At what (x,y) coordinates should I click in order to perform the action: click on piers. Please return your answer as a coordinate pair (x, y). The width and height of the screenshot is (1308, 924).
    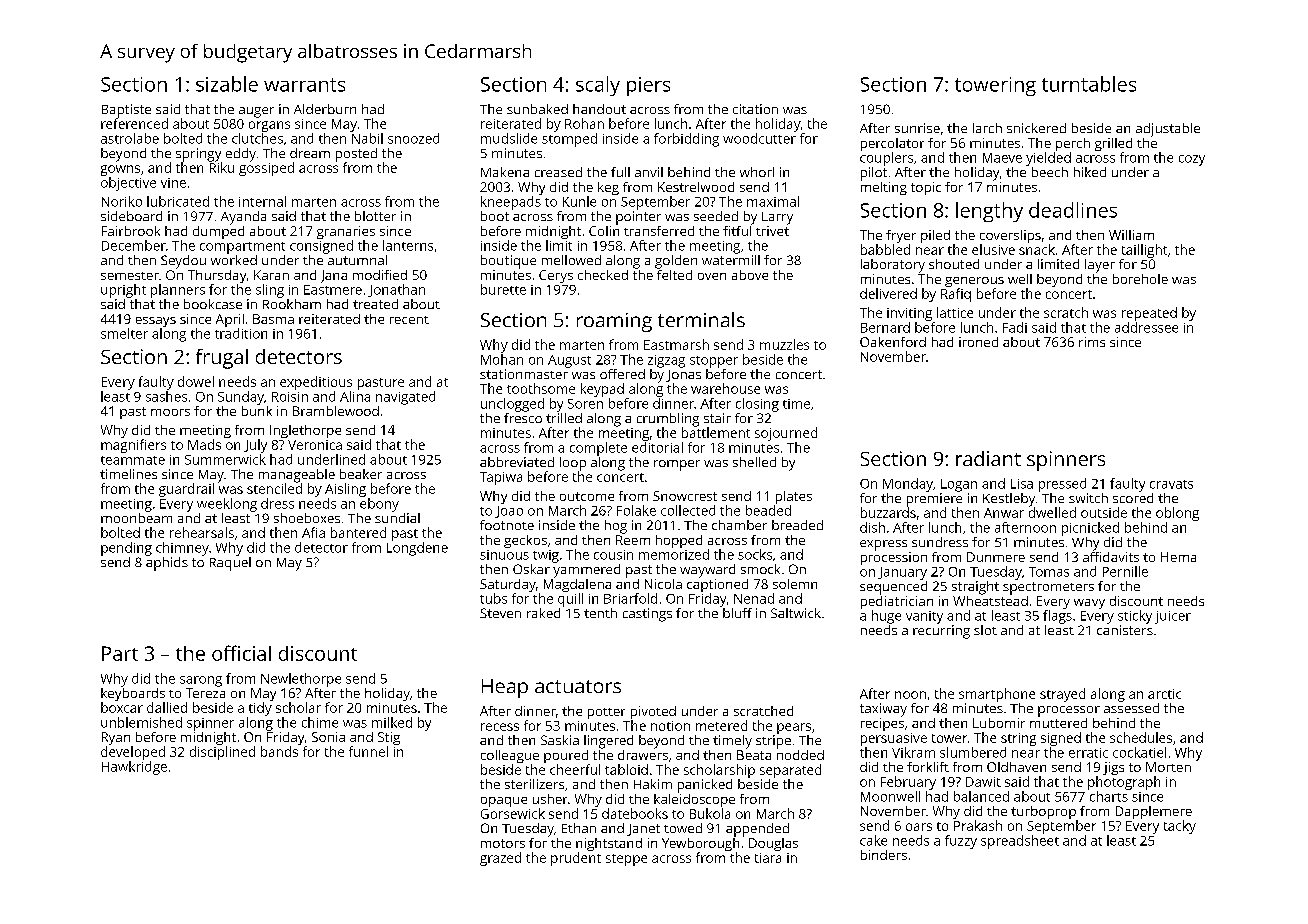
    Looking at the image, I should click on (648, 86).
